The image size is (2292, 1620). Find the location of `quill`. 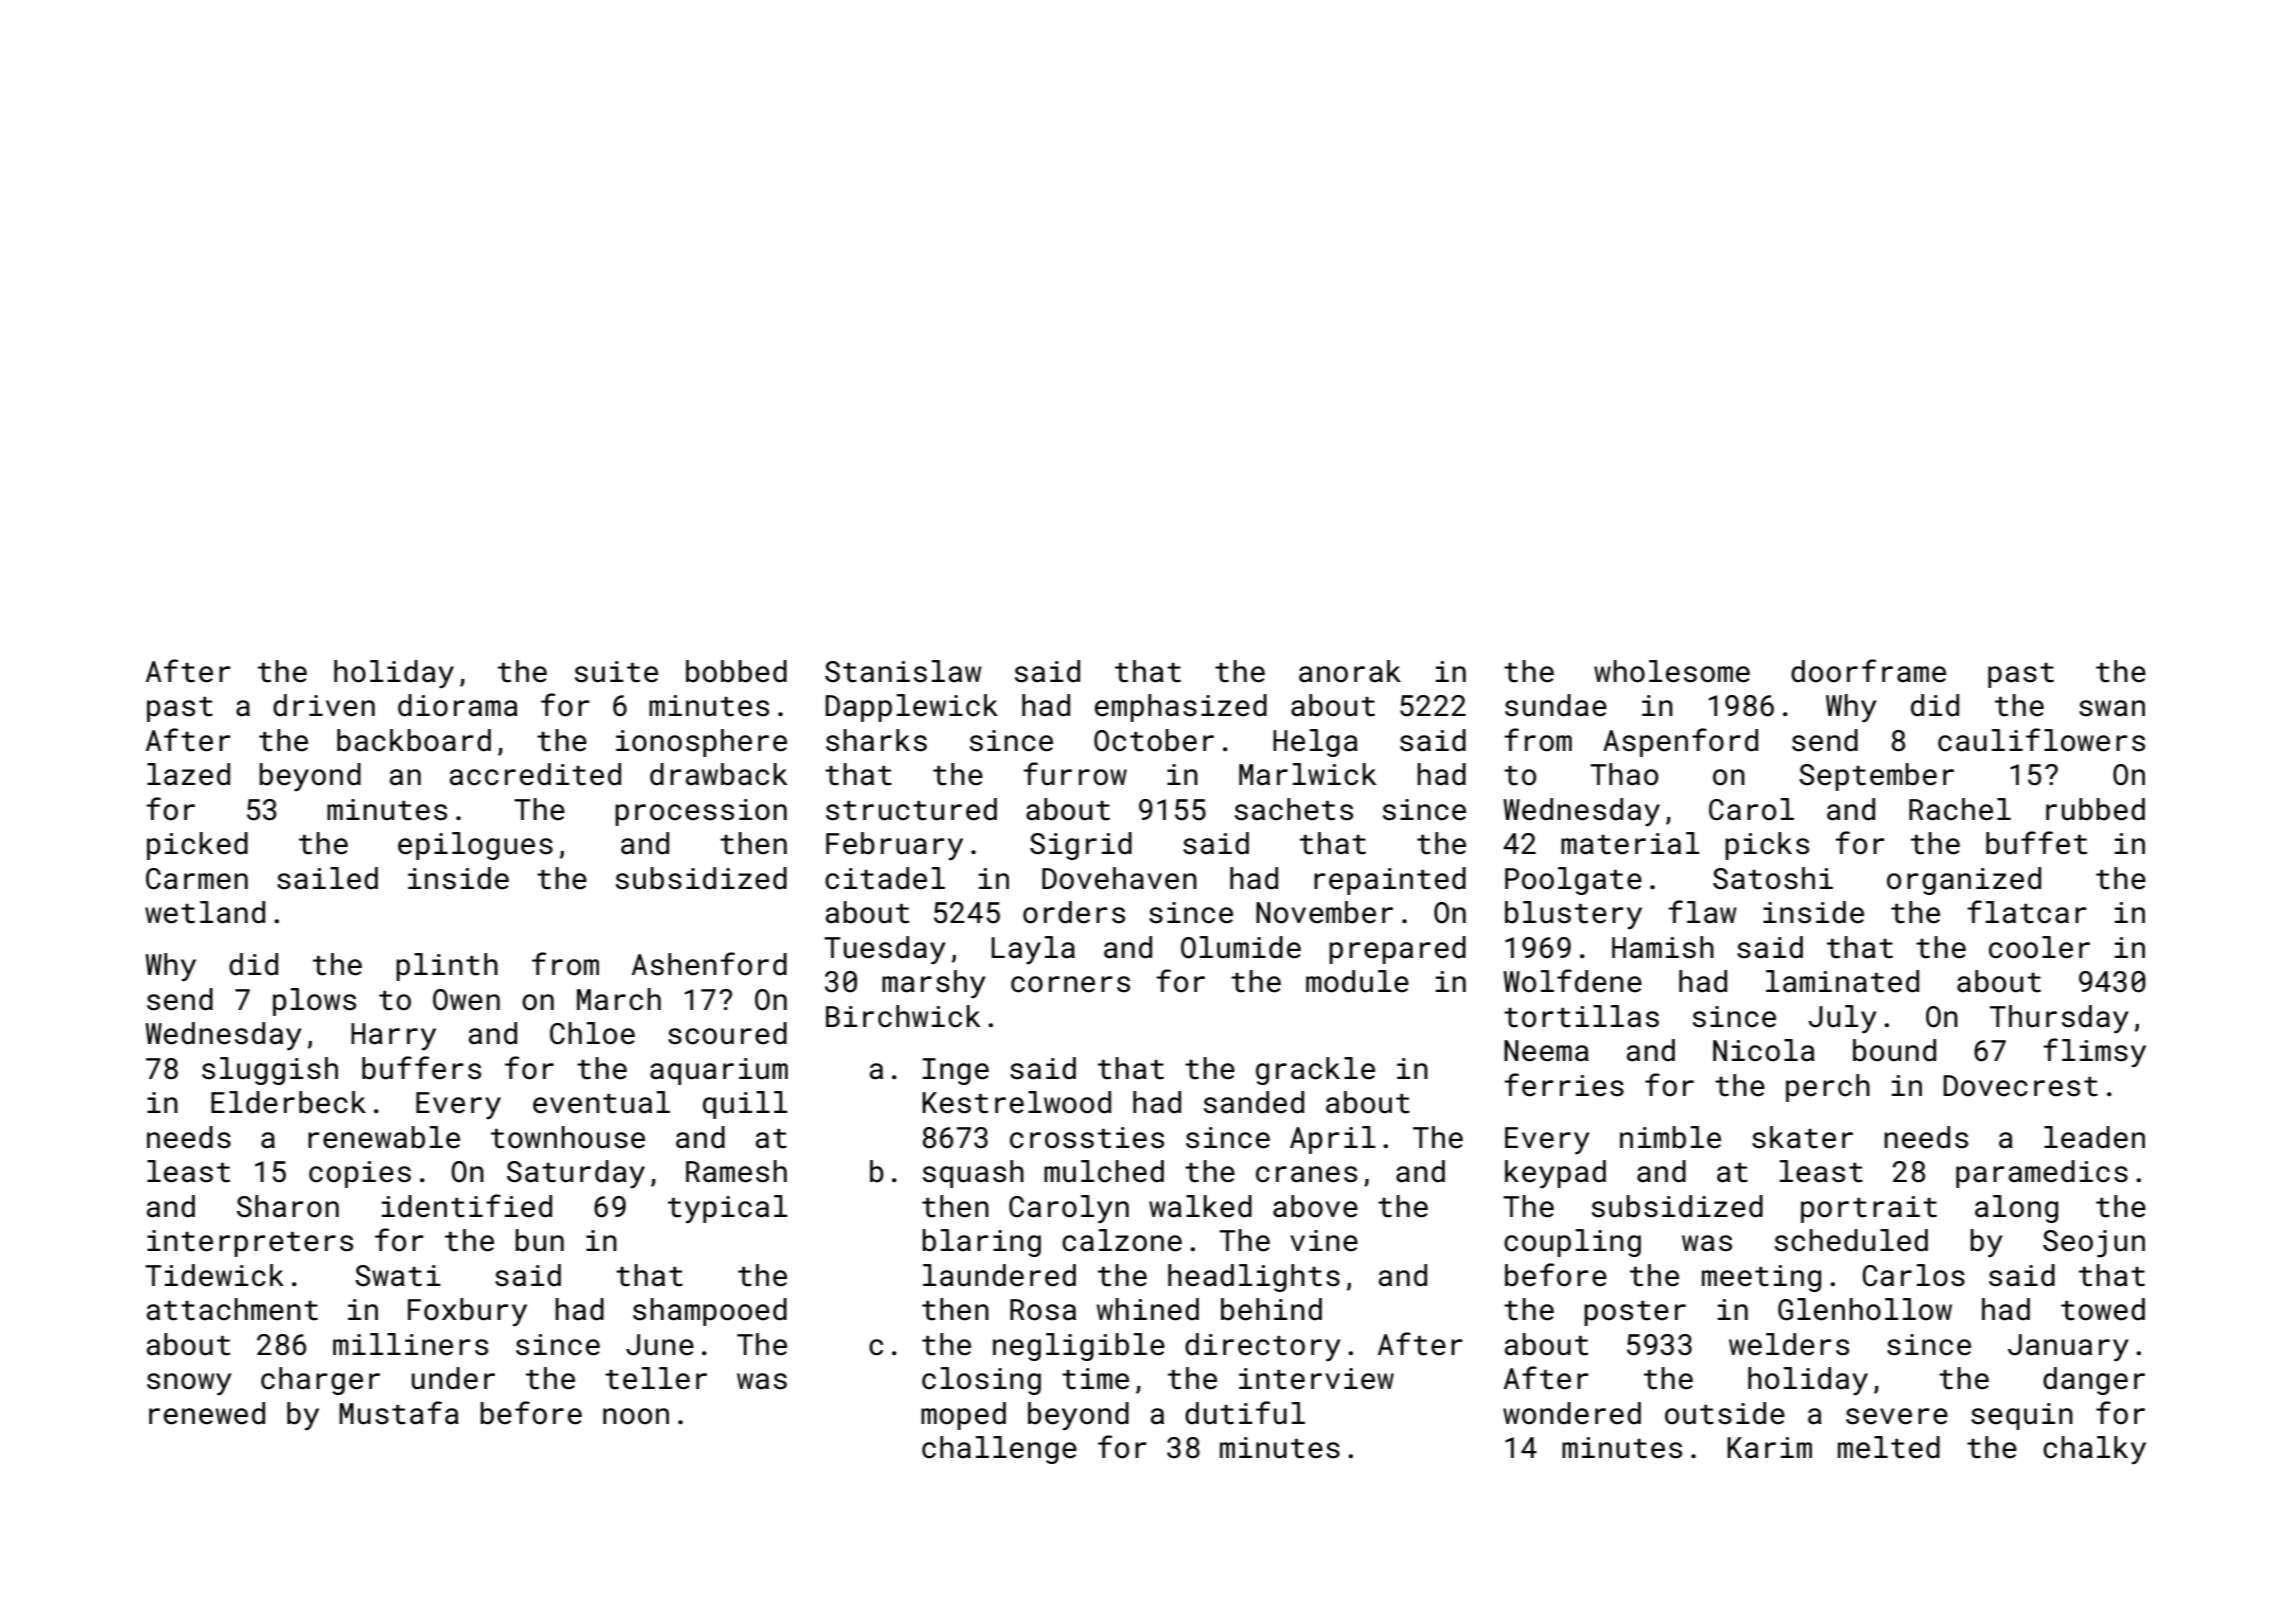

quill is located at coordinates (745, 1105).
